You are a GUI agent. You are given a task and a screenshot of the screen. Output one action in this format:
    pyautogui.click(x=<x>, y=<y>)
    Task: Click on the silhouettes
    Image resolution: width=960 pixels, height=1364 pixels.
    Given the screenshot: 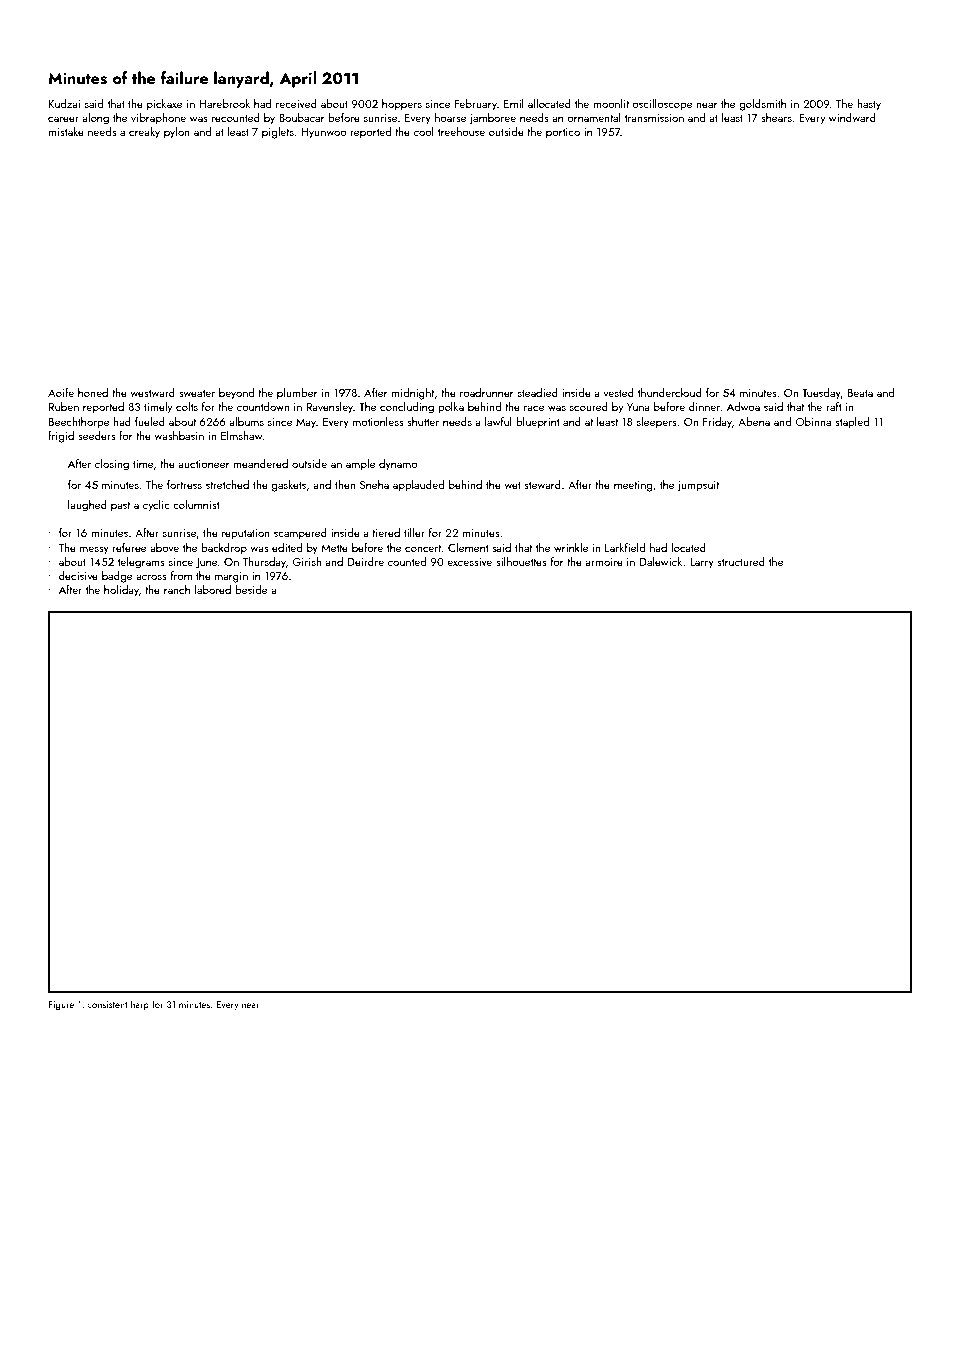 What is the action you would take?
    pyautogui.click(x=521, y=561)
